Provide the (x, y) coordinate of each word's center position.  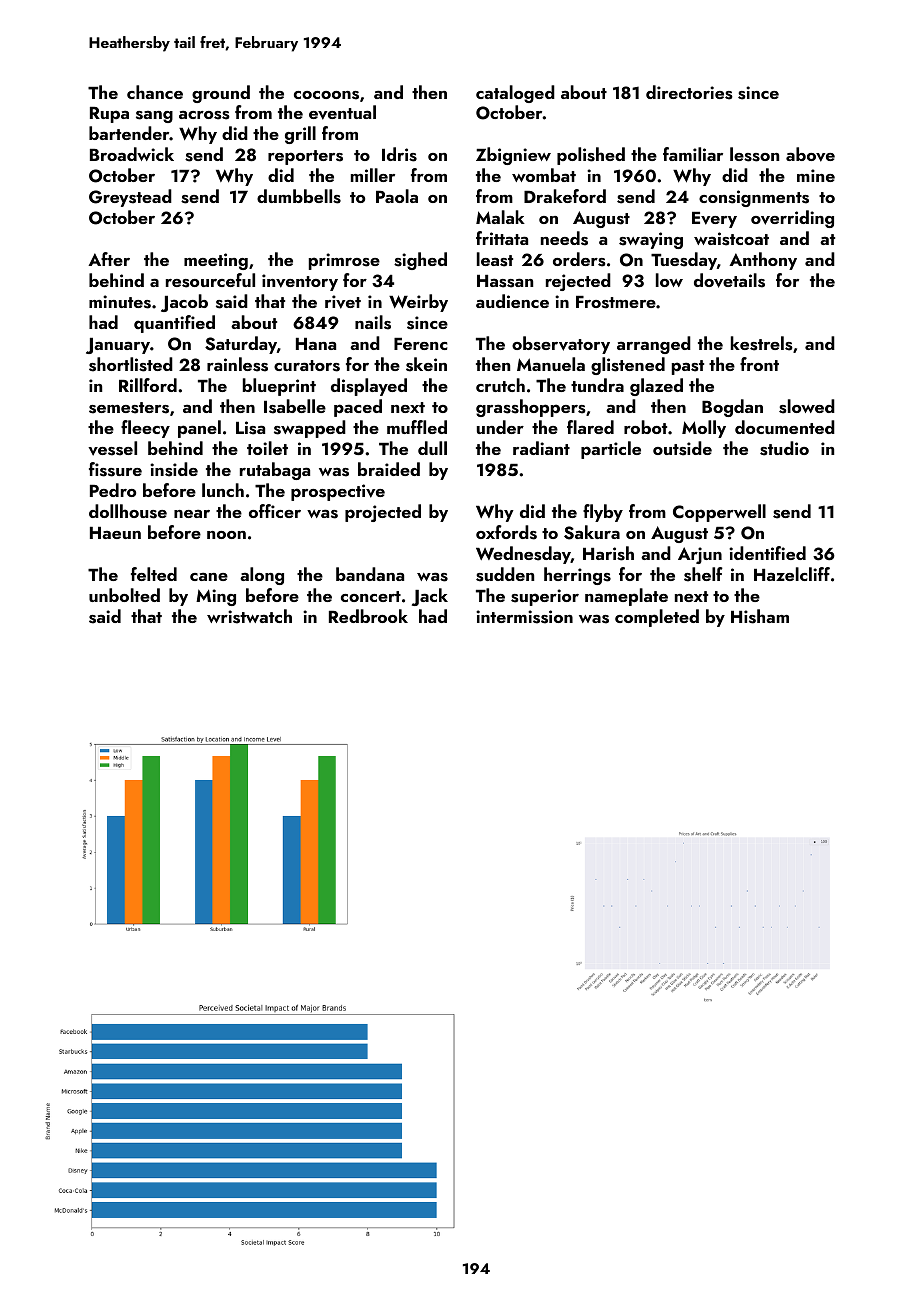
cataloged (515, 94)
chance (155, 92)
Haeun (115, 533)
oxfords (506, 532)
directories (689, 92)
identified (767, 553)
